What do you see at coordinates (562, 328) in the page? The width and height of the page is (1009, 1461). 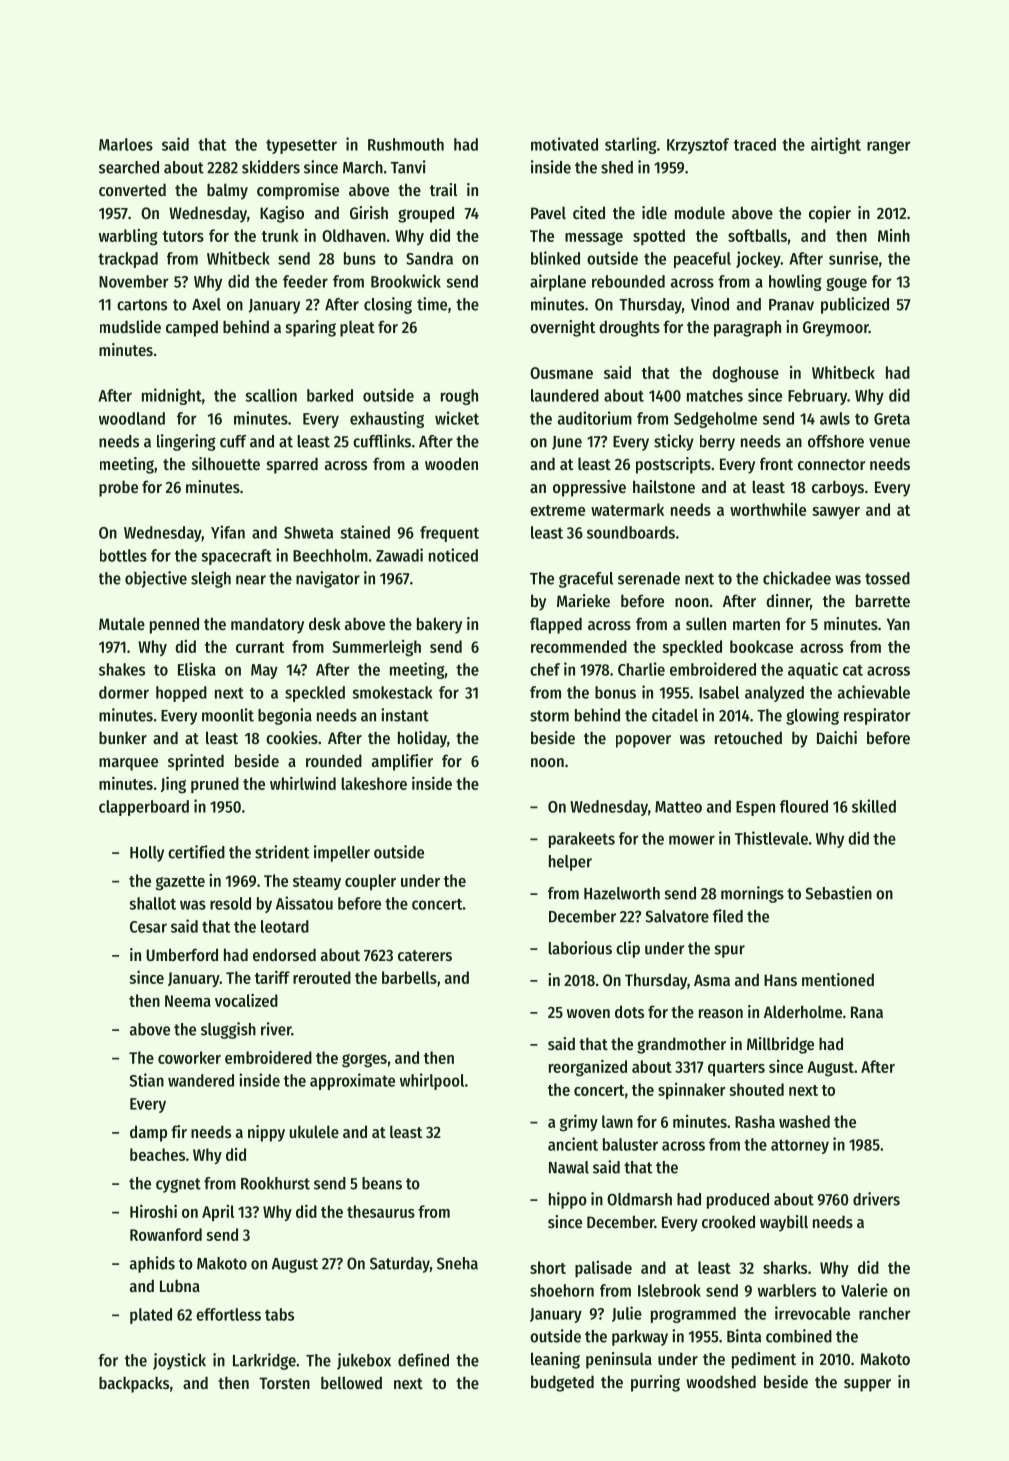 I see `overnight` at bounding box center [562, 328].
